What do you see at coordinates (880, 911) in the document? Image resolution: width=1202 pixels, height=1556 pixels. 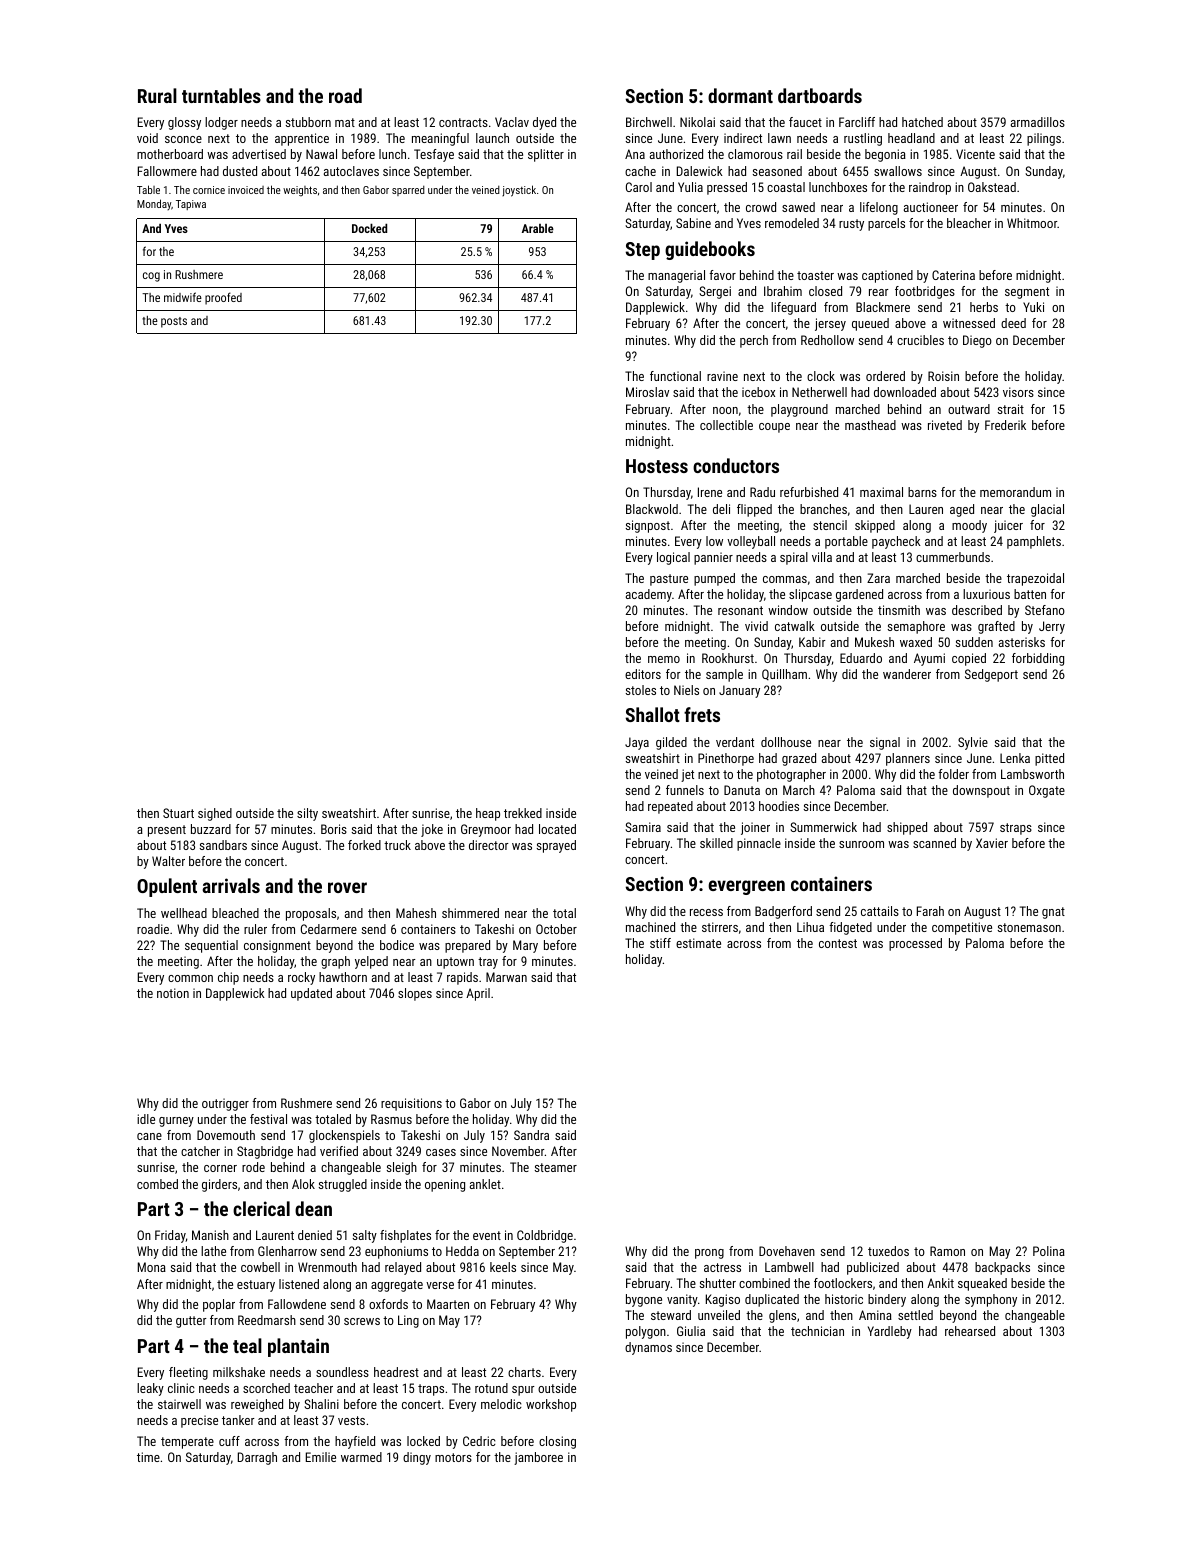 I see `cattails` at bounding box center [880, 911].
